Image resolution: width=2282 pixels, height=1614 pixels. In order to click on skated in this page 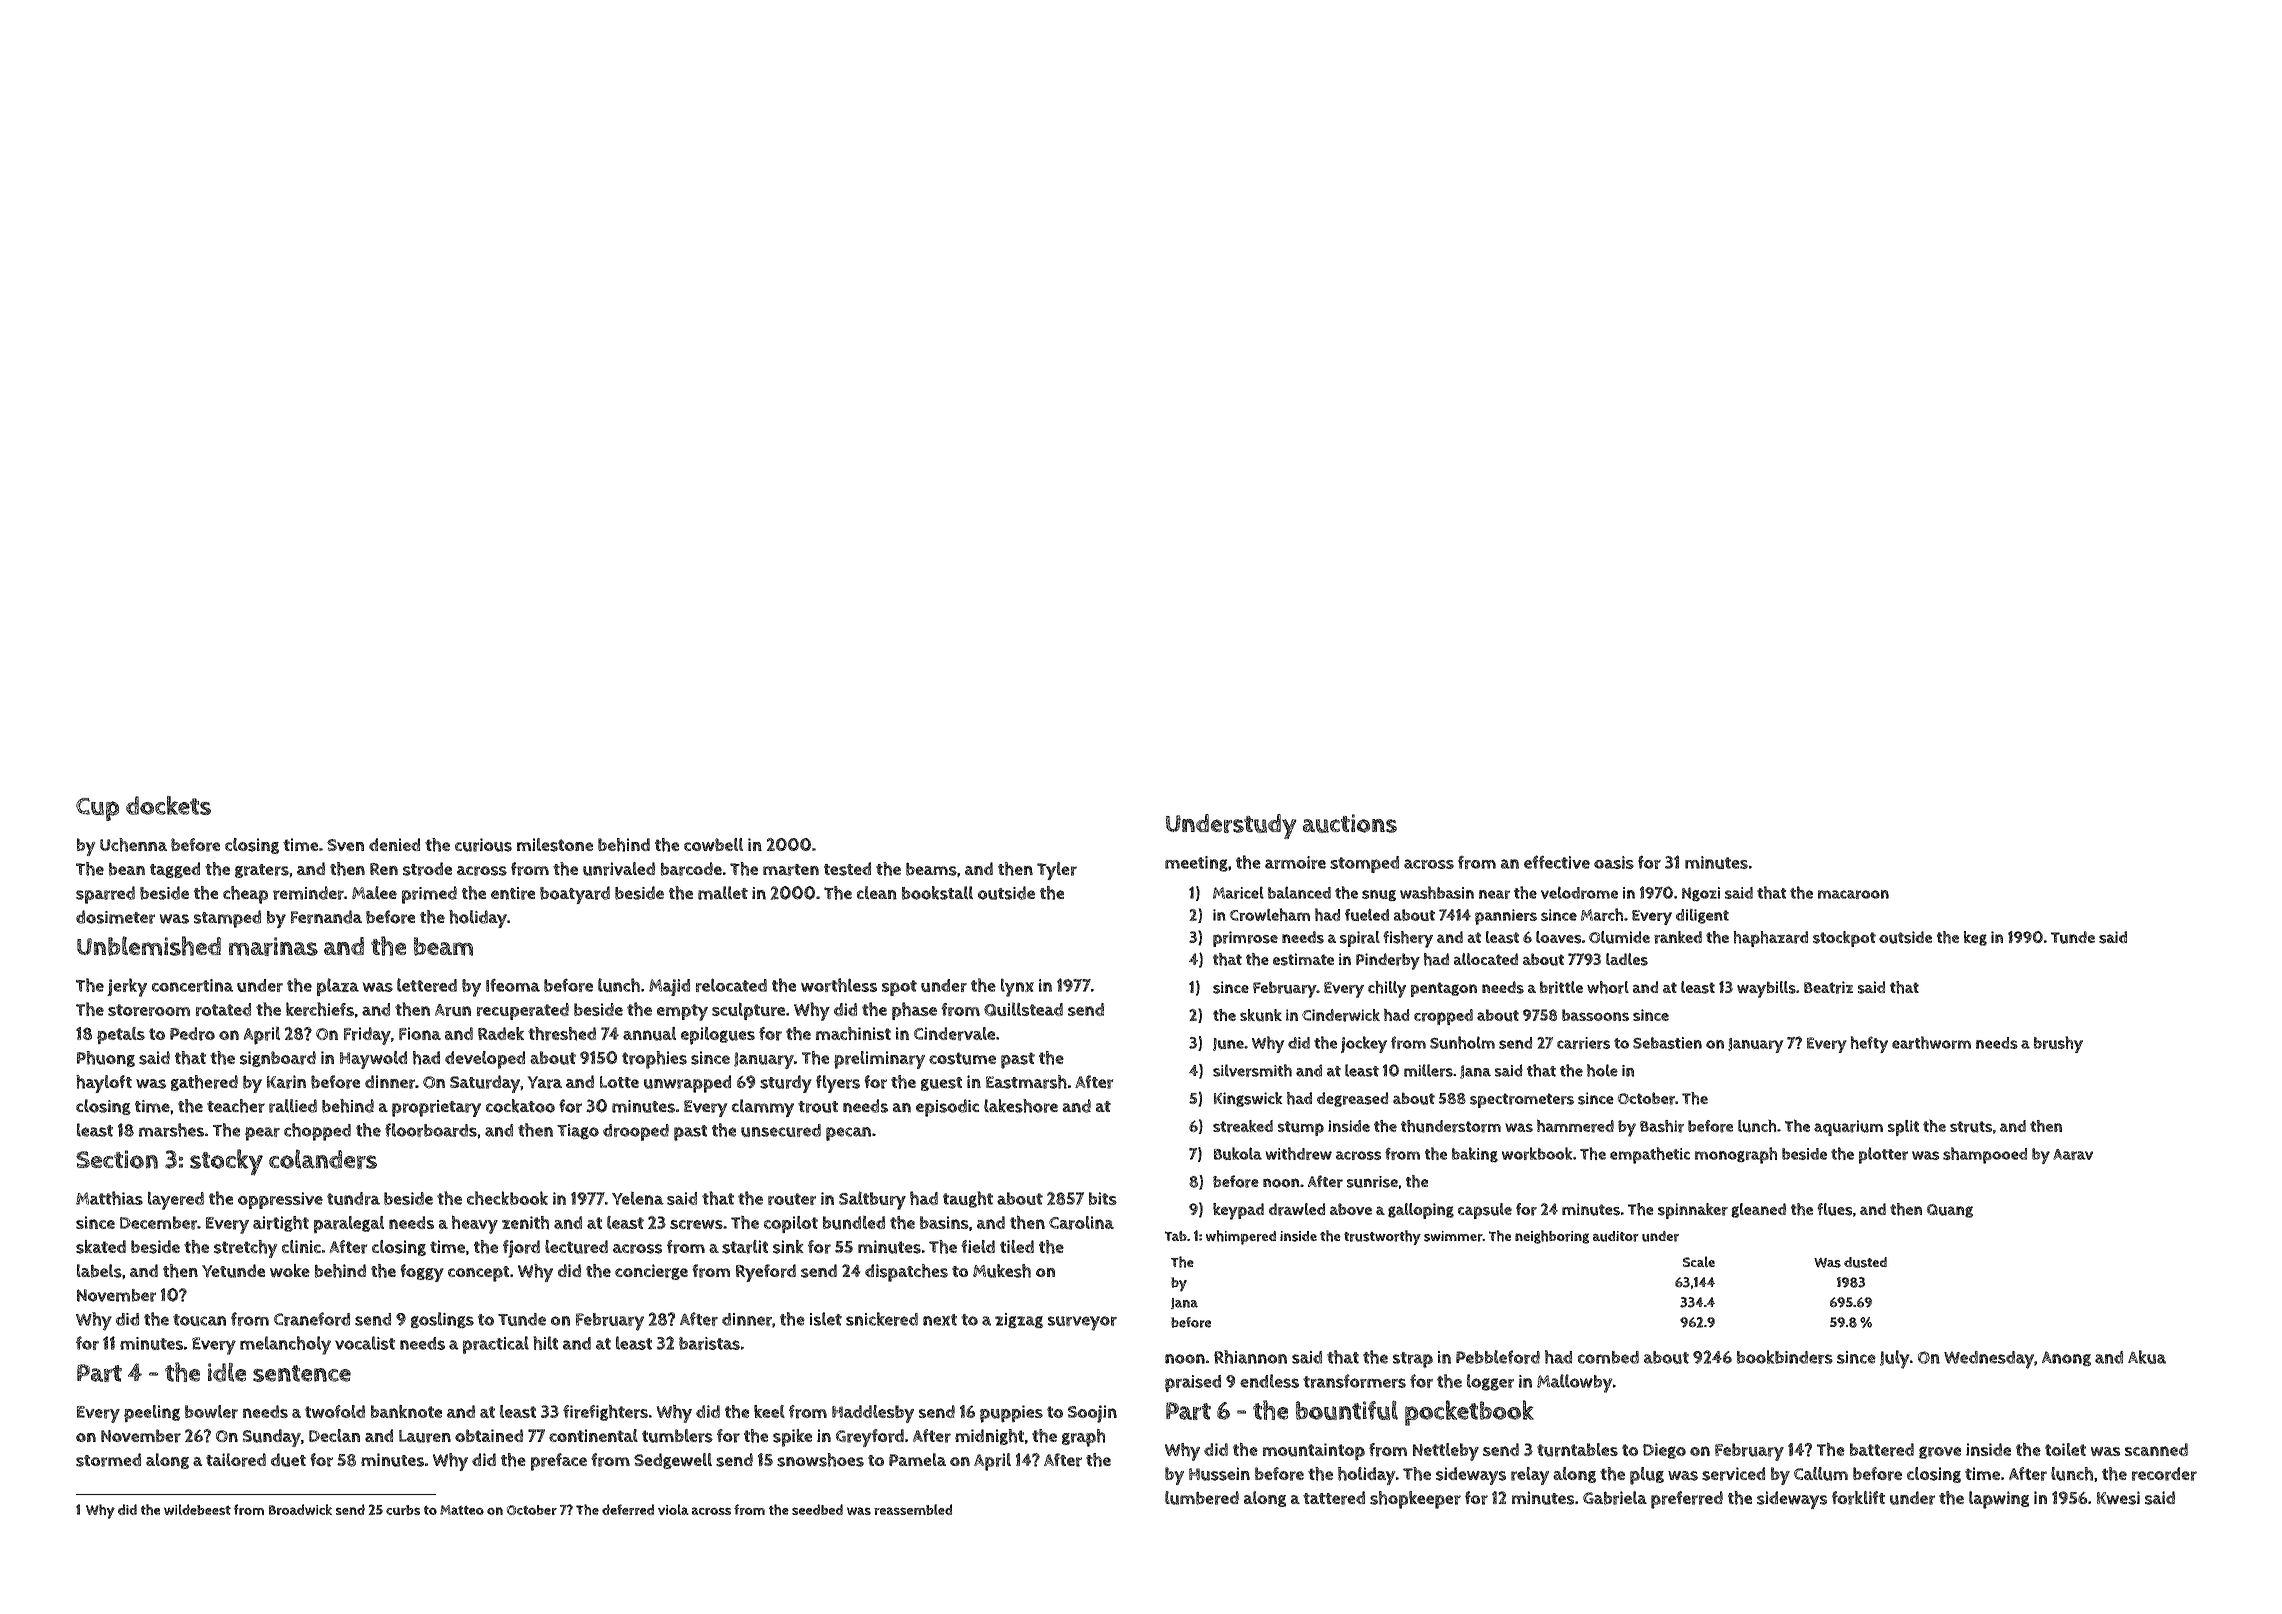, I will do `click(101, 1247)`.
